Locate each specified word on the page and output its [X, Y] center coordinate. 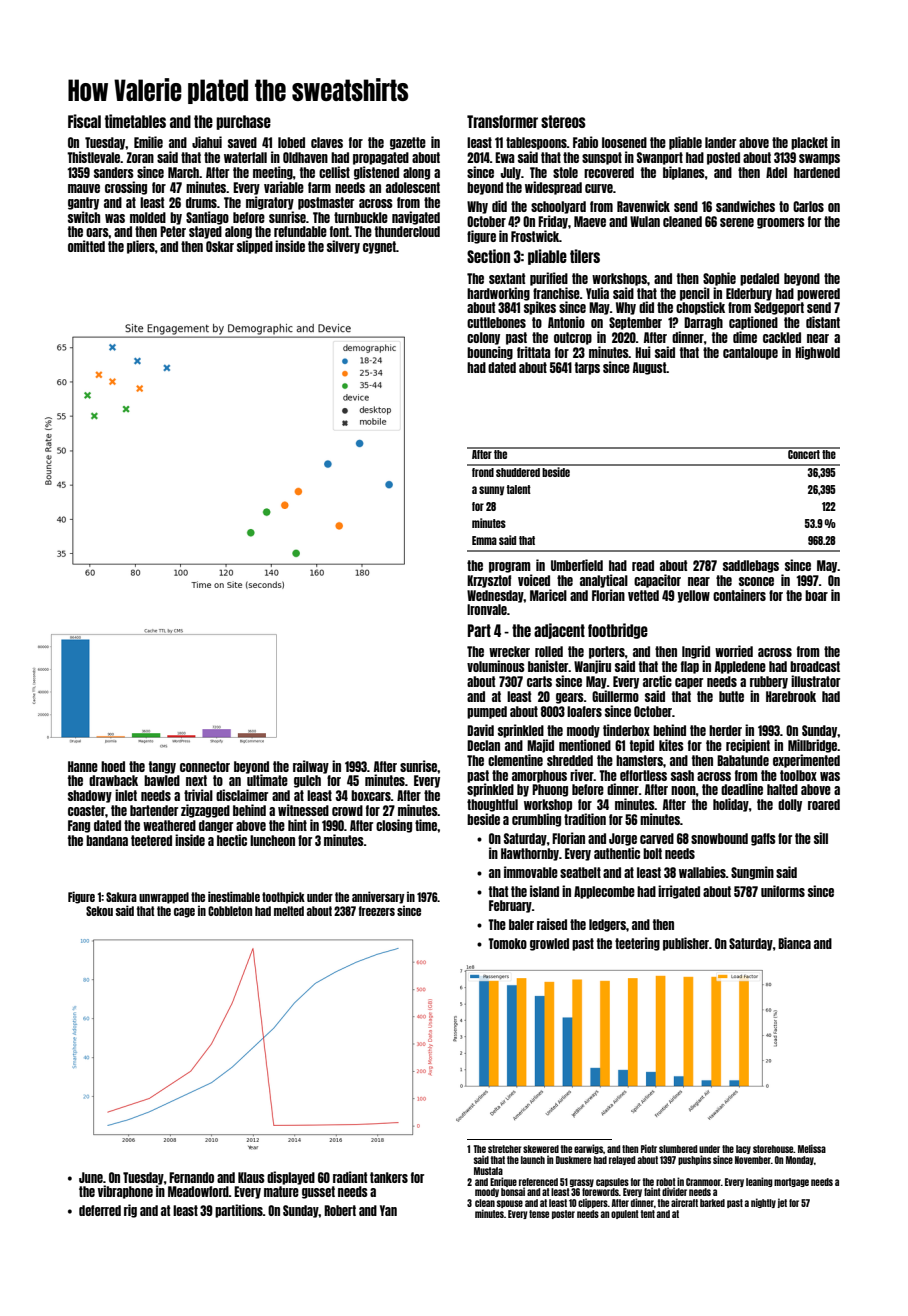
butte [731, 696]
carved [657, 838]
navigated [416, 218]
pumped [487, 712]
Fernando [191, 1177]
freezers [377, 911]
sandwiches [745, 206]
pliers [141, 247]
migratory [270, 203]
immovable [531, 872]
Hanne [83, 766]
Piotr [649, 1148]
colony [483, 338]
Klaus [251, 1177]
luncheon [272, 840]
